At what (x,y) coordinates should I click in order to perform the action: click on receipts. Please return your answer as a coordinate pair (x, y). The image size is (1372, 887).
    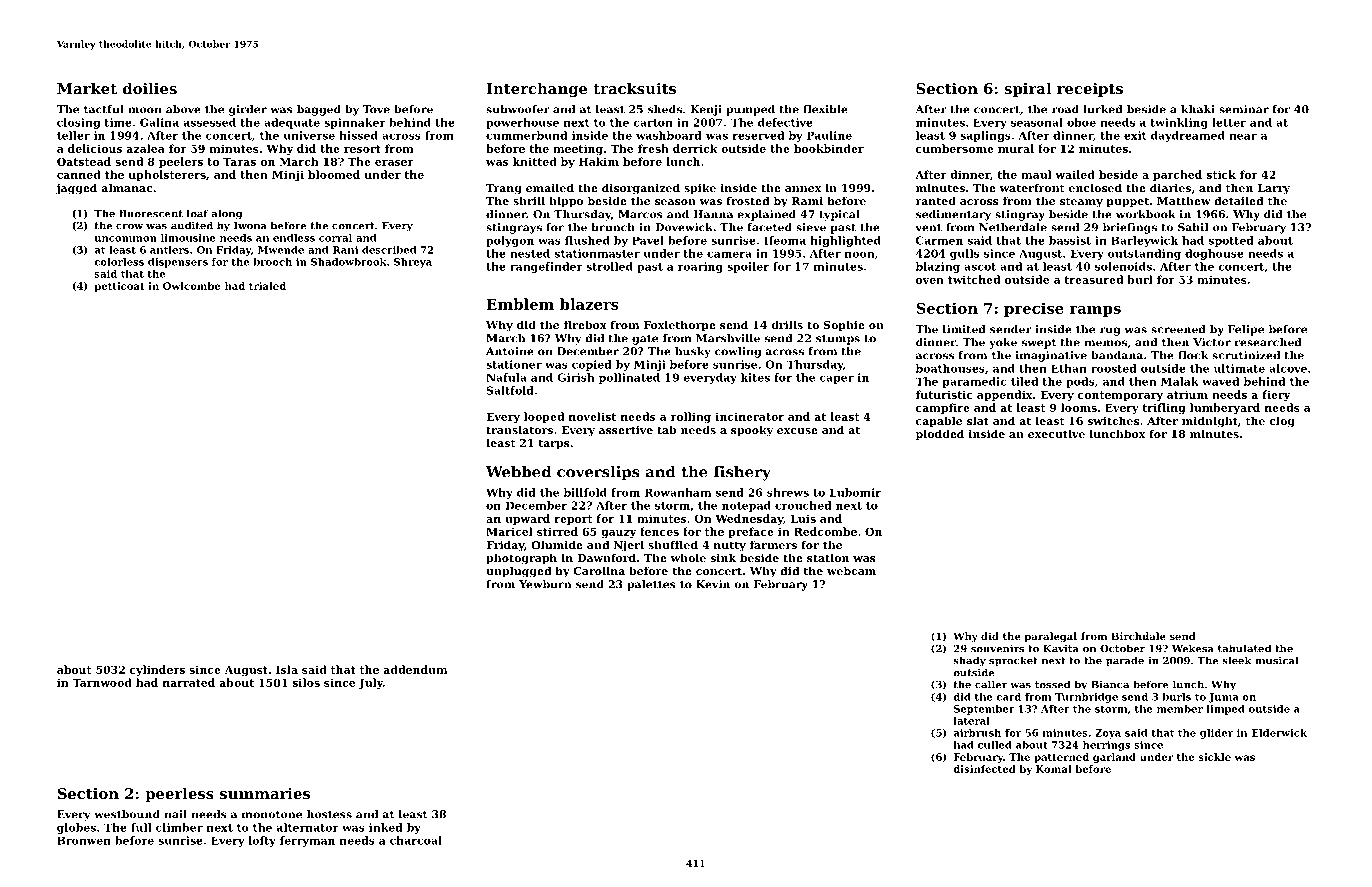
    Looking at the image, I should click on (1090, 90).
